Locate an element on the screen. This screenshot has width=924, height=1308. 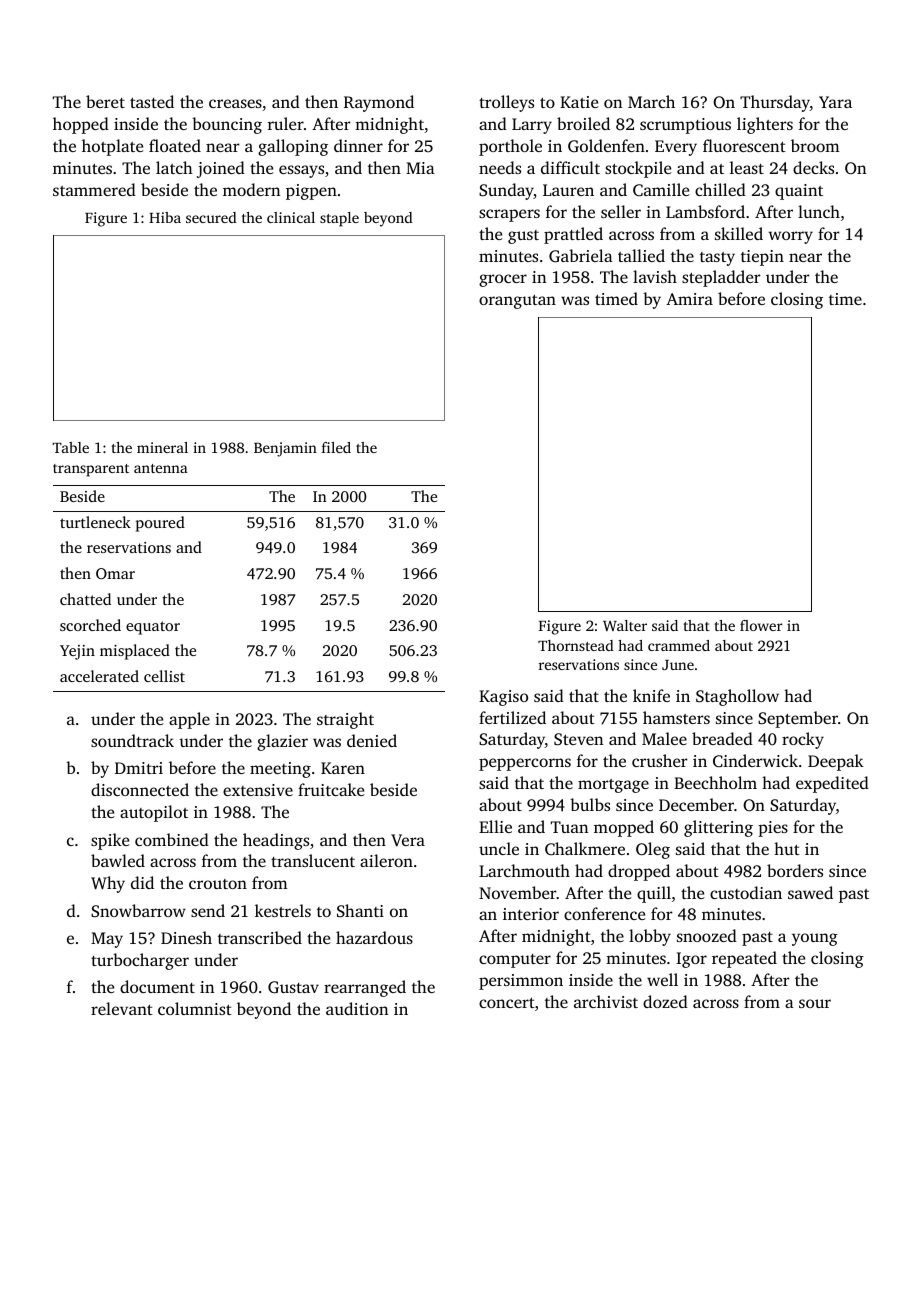
May is located at coordinates (107, 940).
